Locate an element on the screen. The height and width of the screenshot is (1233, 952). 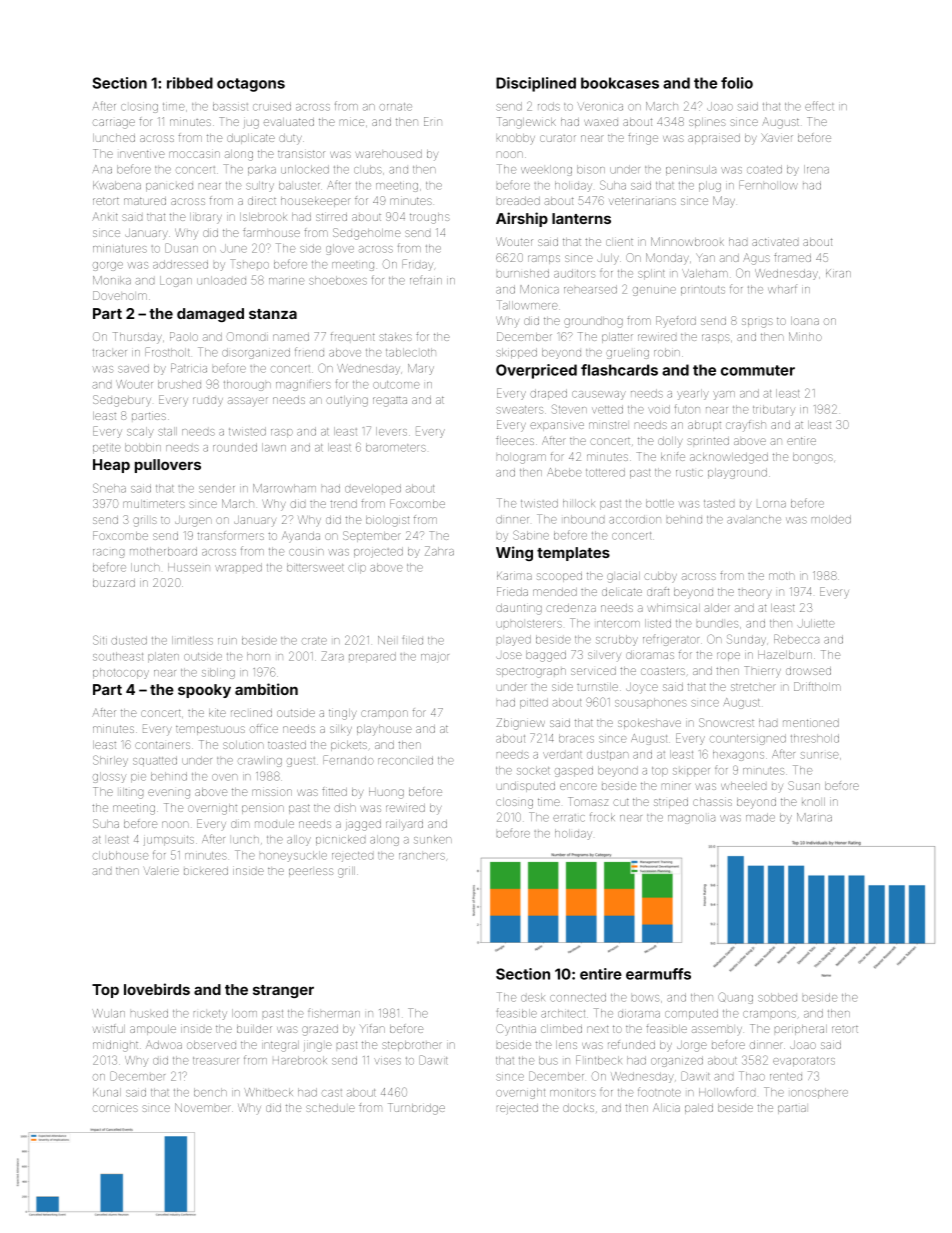
Turnbridge is located at coordinates (416, 1109).
